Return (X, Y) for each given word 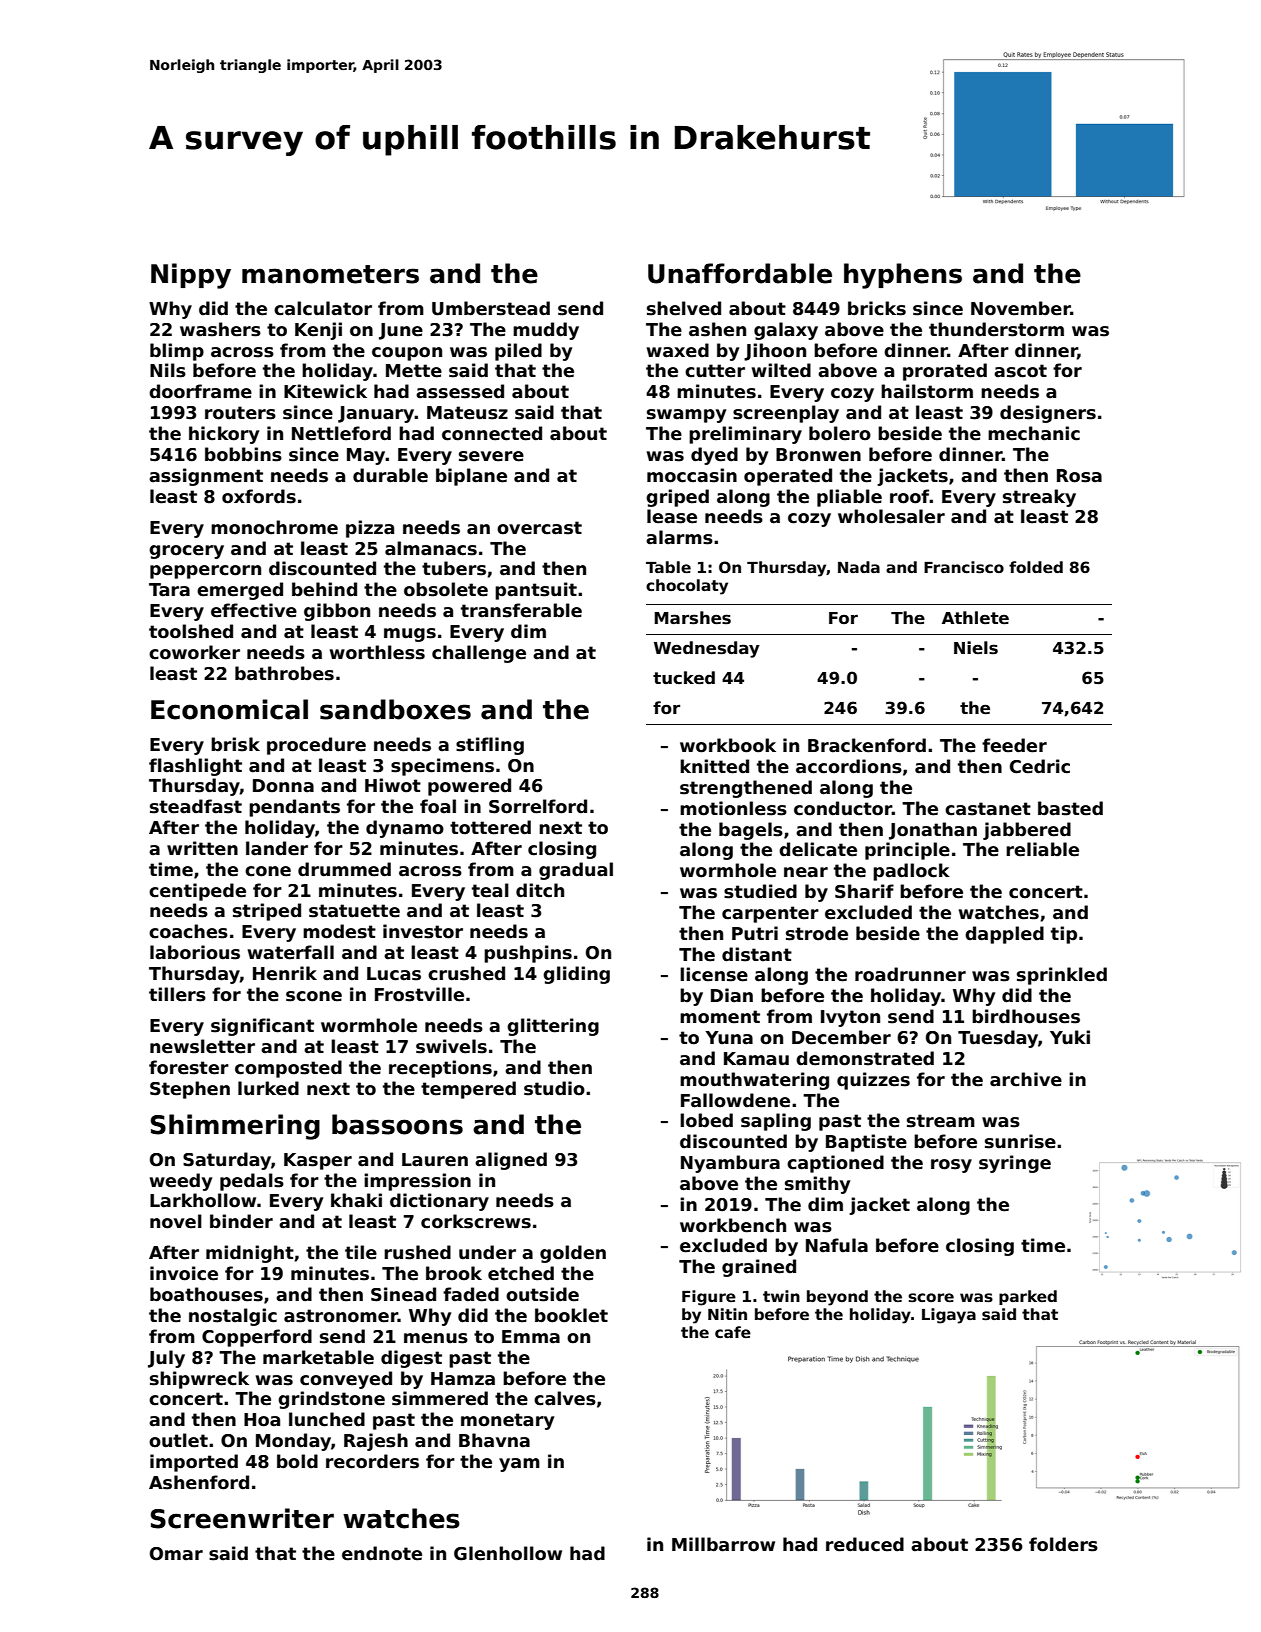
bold (297, 1461)
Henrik (285, 973)
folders (1063, 1544)
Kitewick (325, 391)
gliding (576, 975)
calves (565, 1398)
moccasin (692, 475)
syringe (1015, 1164)
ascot (1020, 371)
